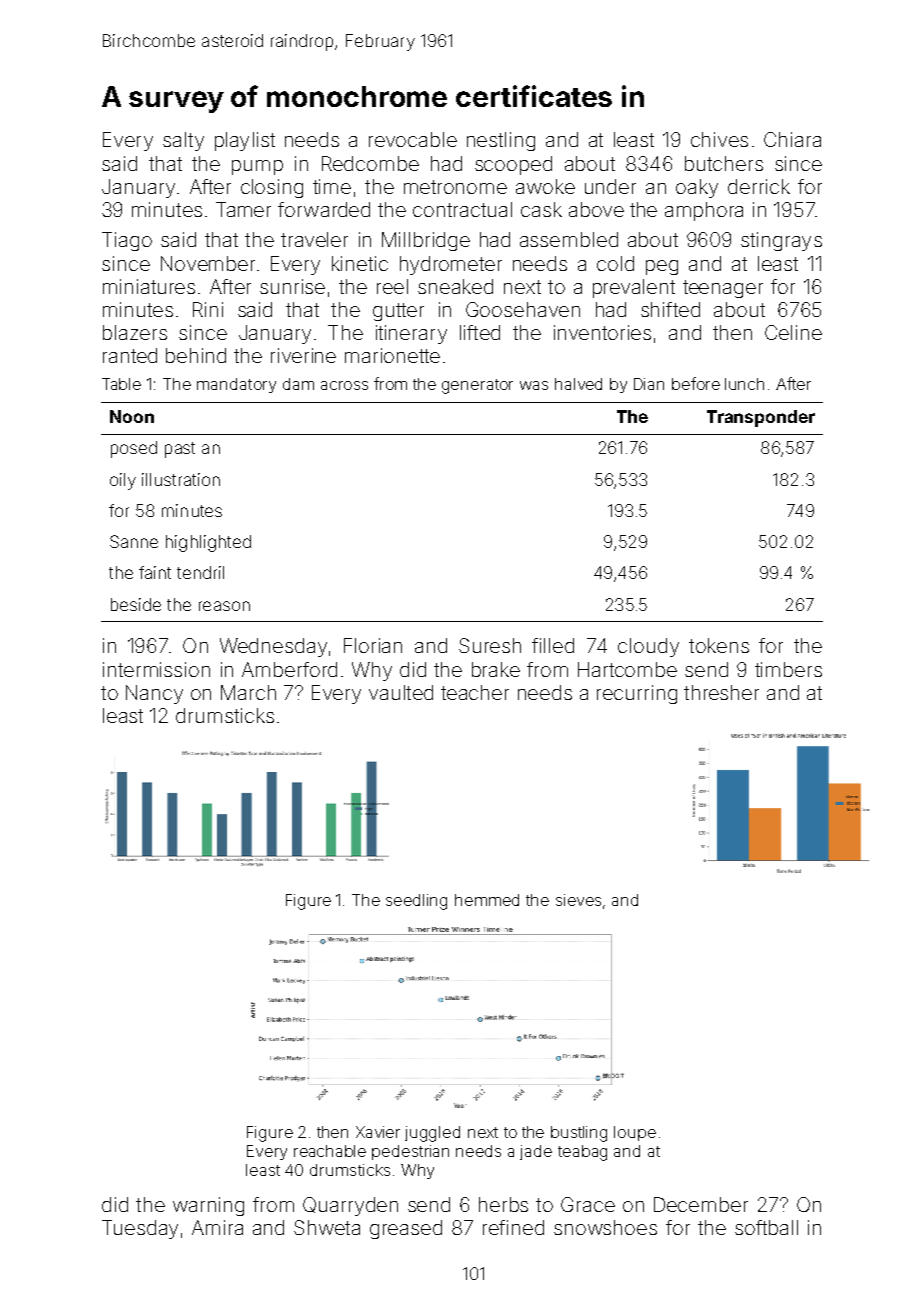  I want to click on Xavier, so click(378, 1132).
